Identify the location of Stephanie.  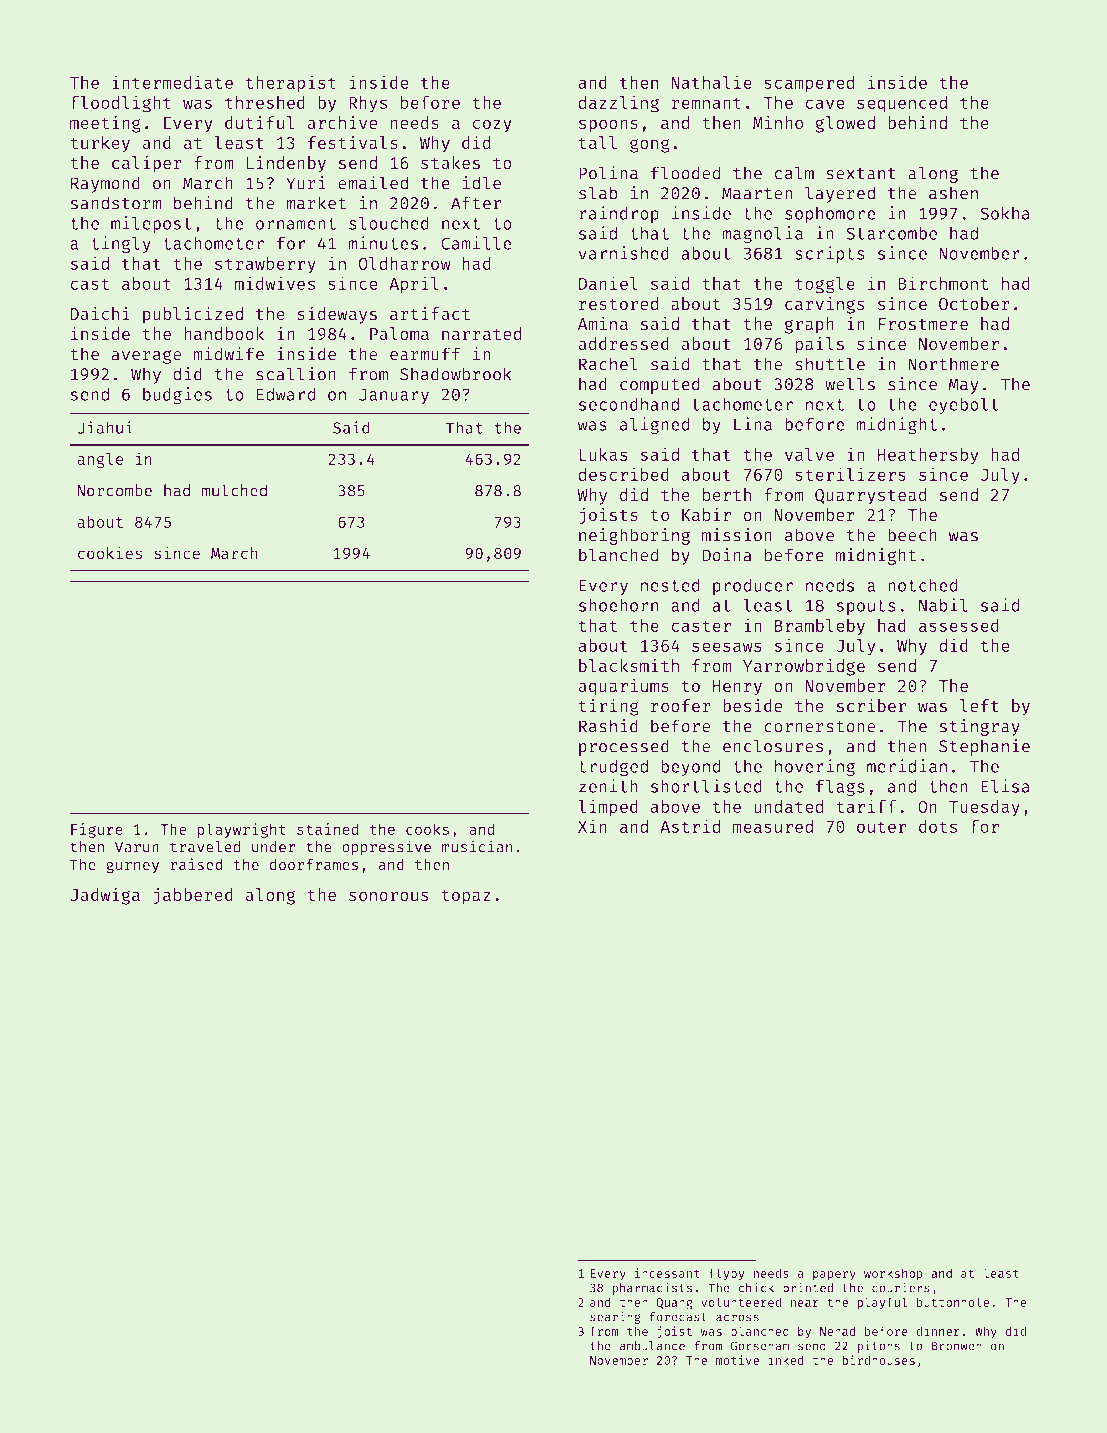
(984, 747).
